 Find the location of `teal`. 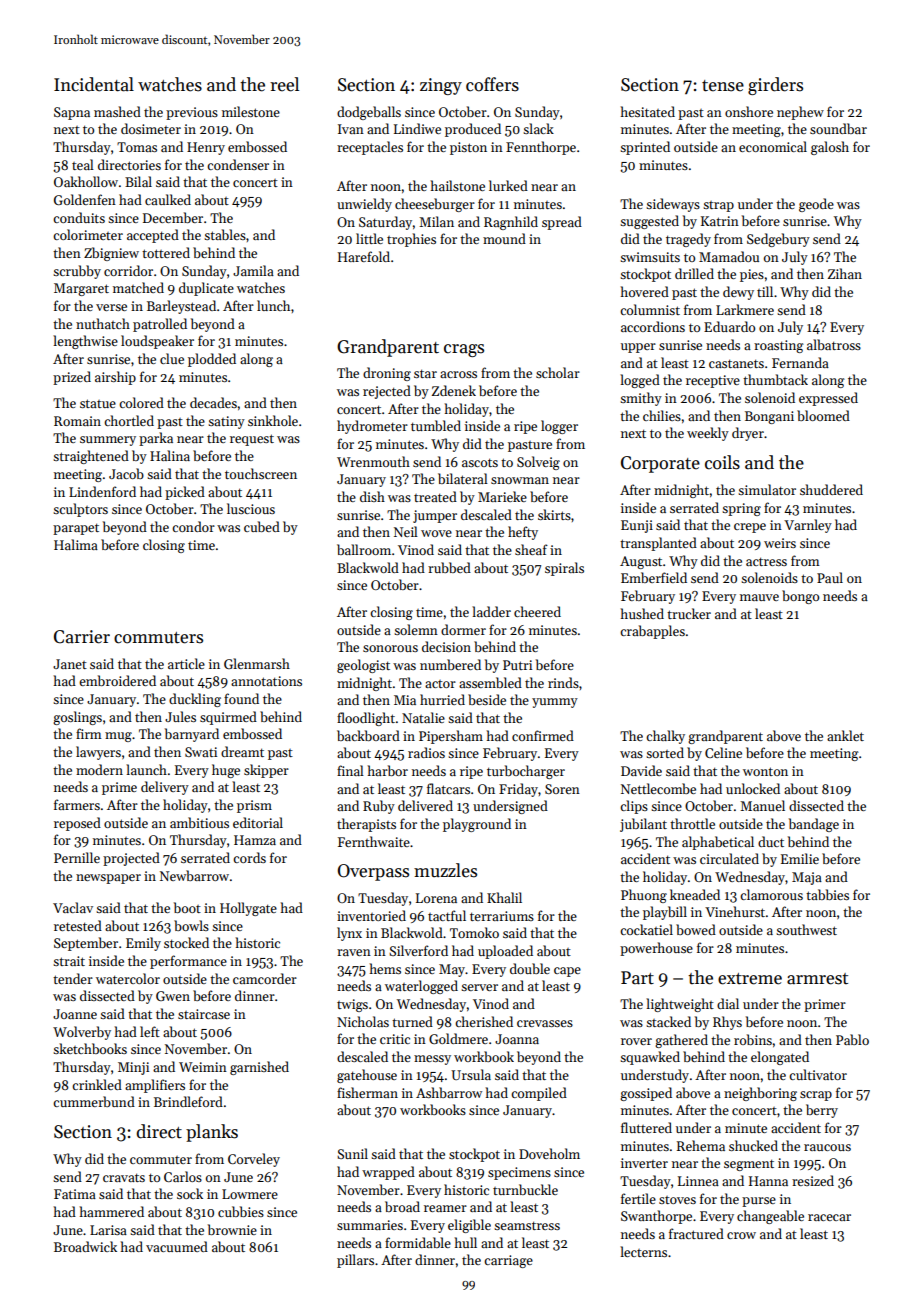

teal is located at coordinates (83, 164).
